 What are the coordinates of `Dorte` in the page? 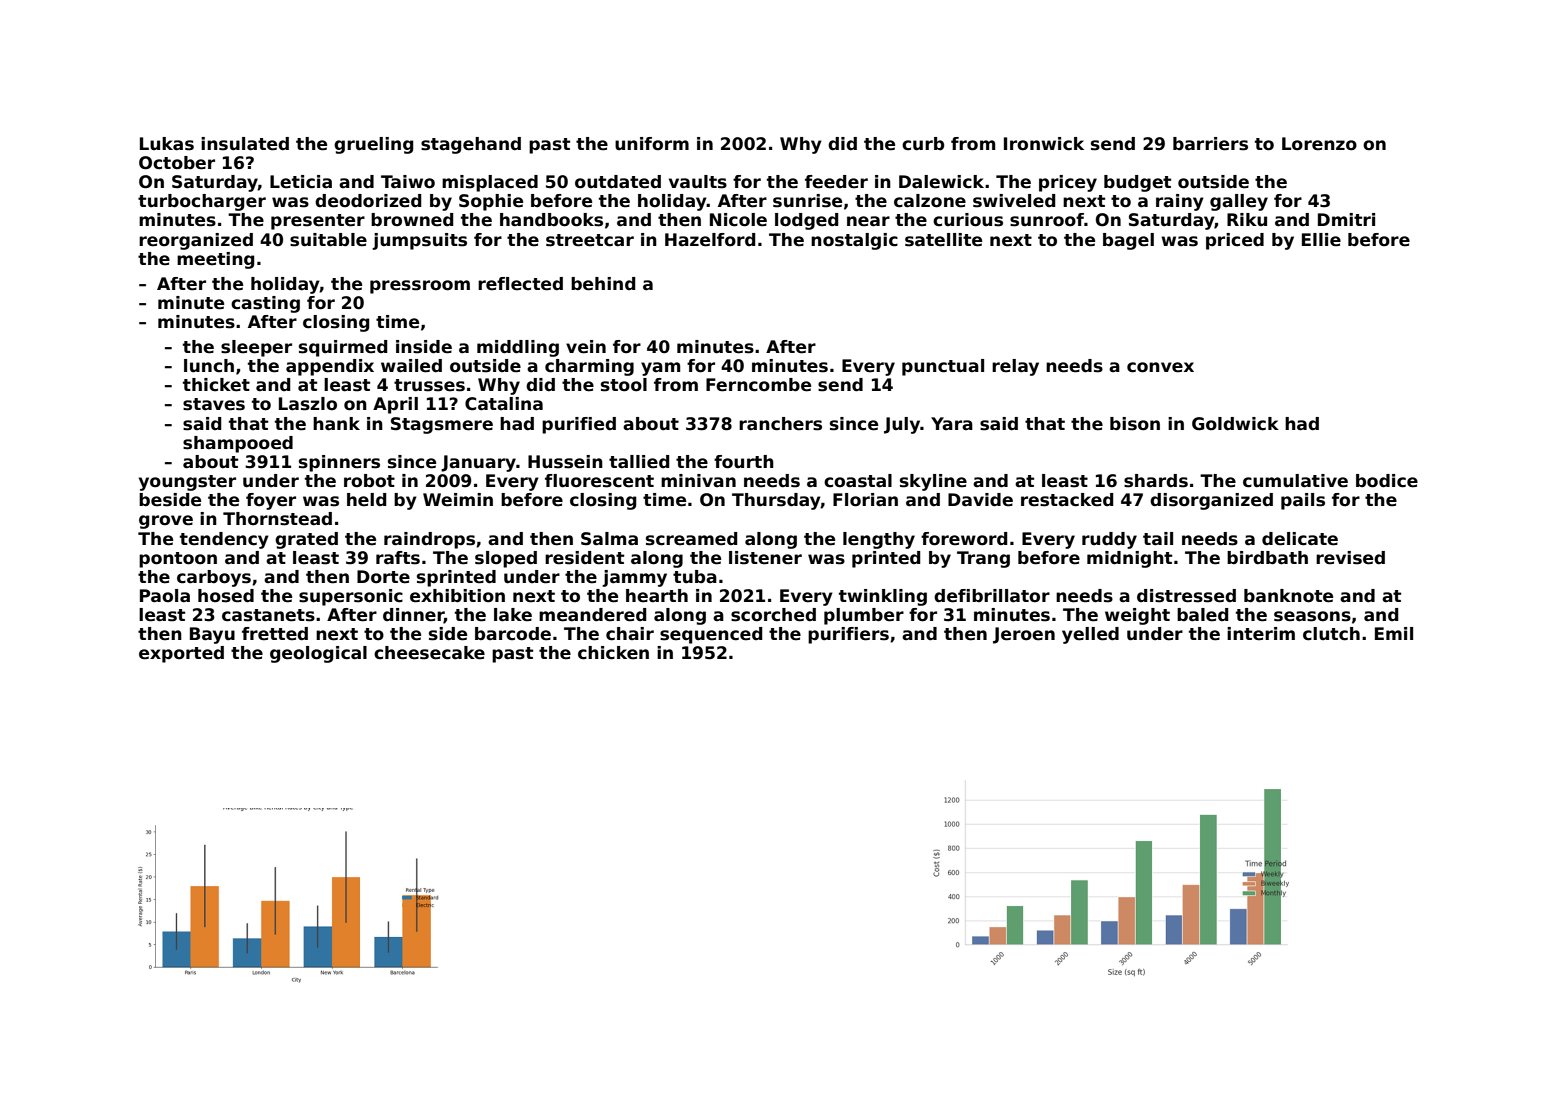 It's located at (383, 577).
